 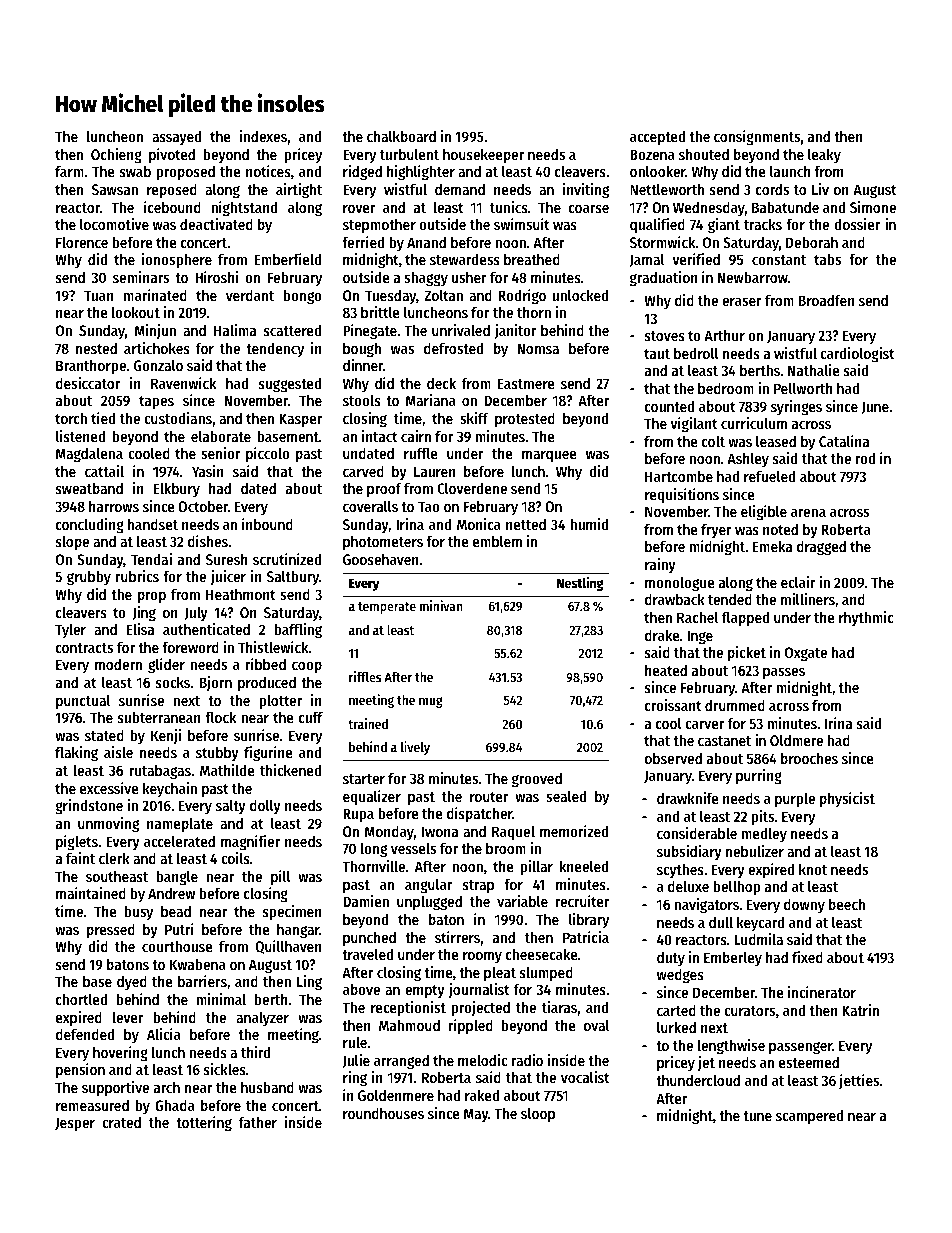 What do you see at coordinates (258, 1122) in the document?
I see `father` at bounding box center [258, 1122].
